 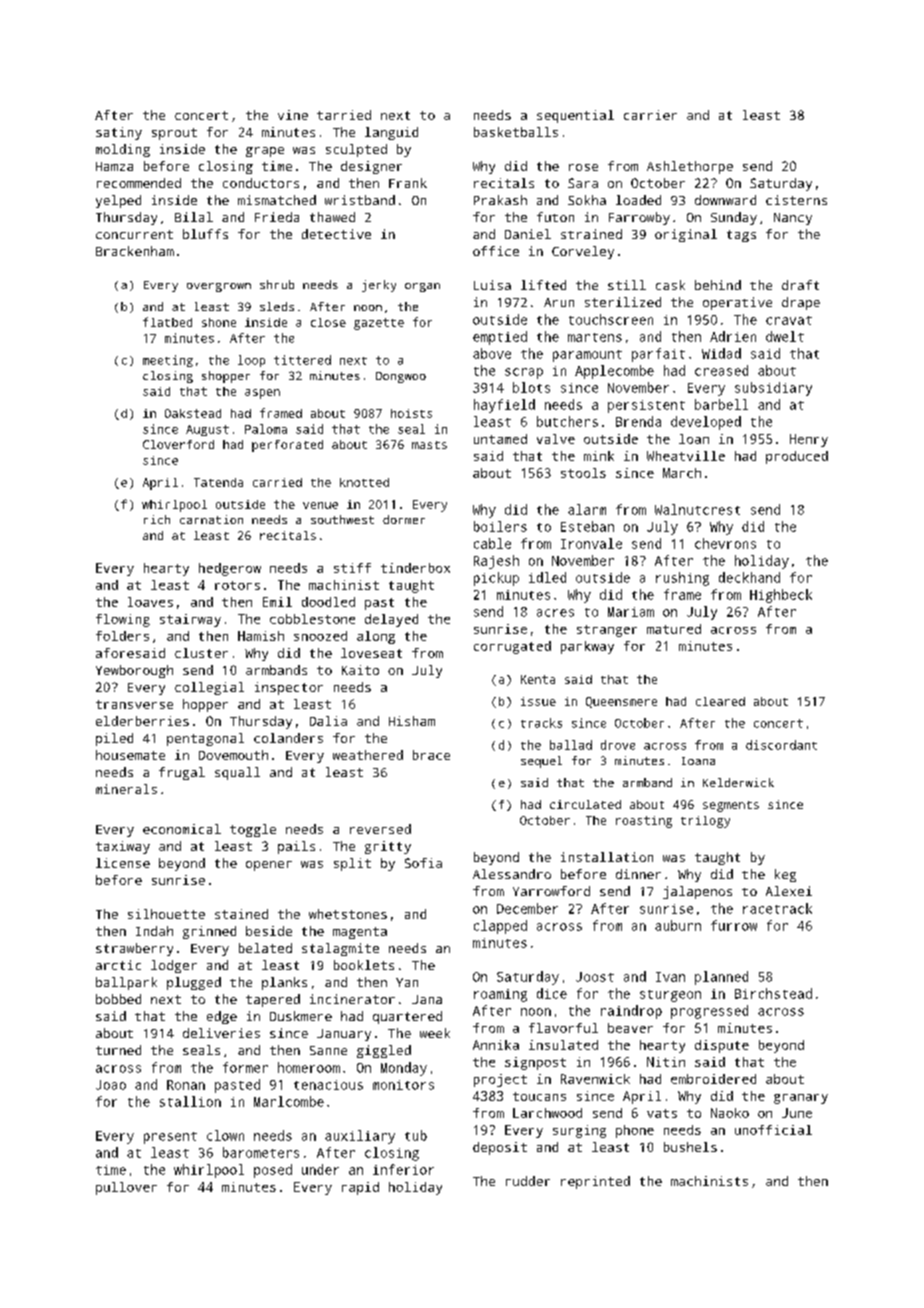 What do you see at coordinates (415, 568) in the screenshot?
I see `tinderbox` at bounding box center [415, 568].
